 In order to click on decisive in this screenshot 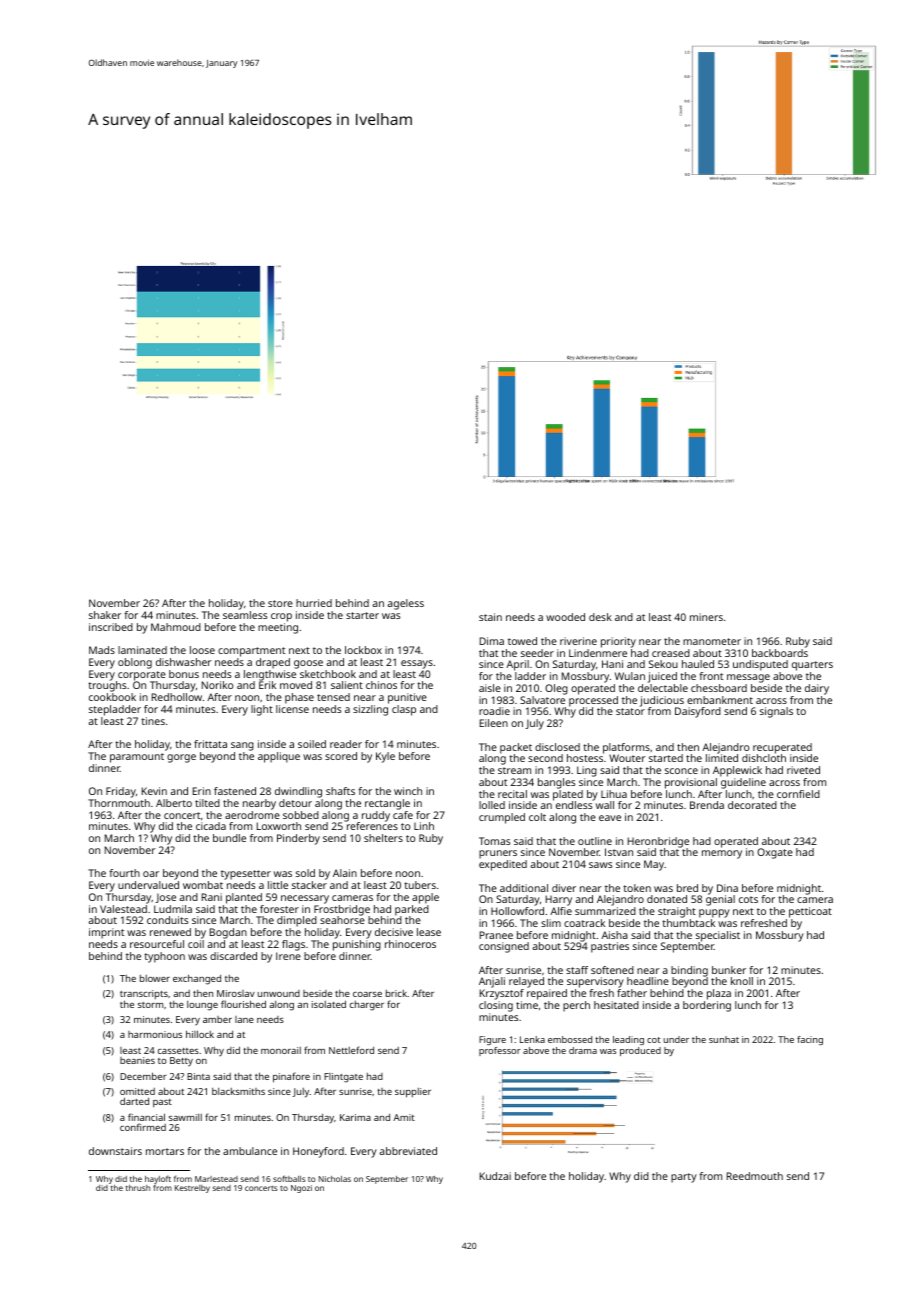, I will do `click(394, 932)`.
